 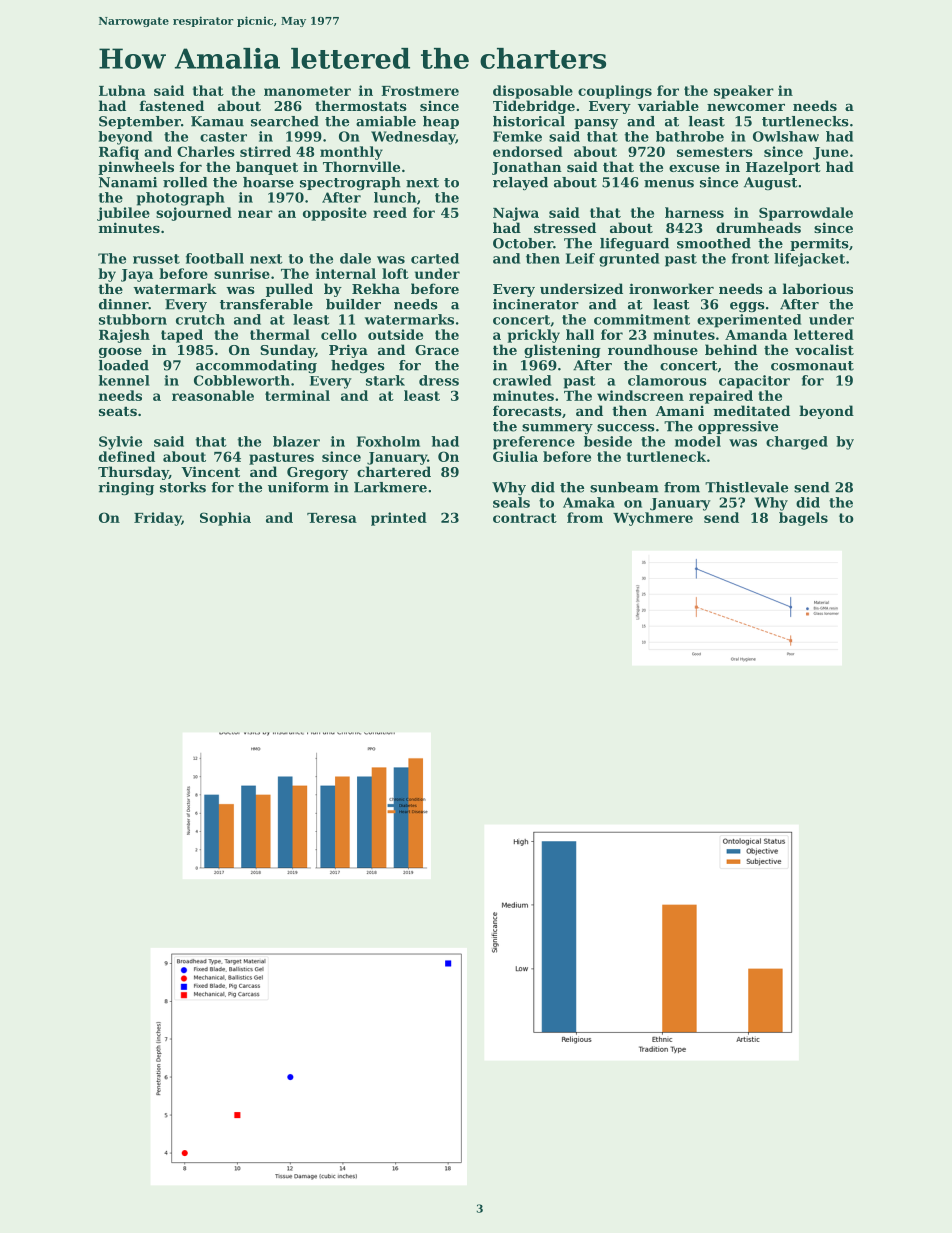 What do you see at coordinates (390, 212) in the screenshot?
I see `reed` at bounding box center [390, 212].
